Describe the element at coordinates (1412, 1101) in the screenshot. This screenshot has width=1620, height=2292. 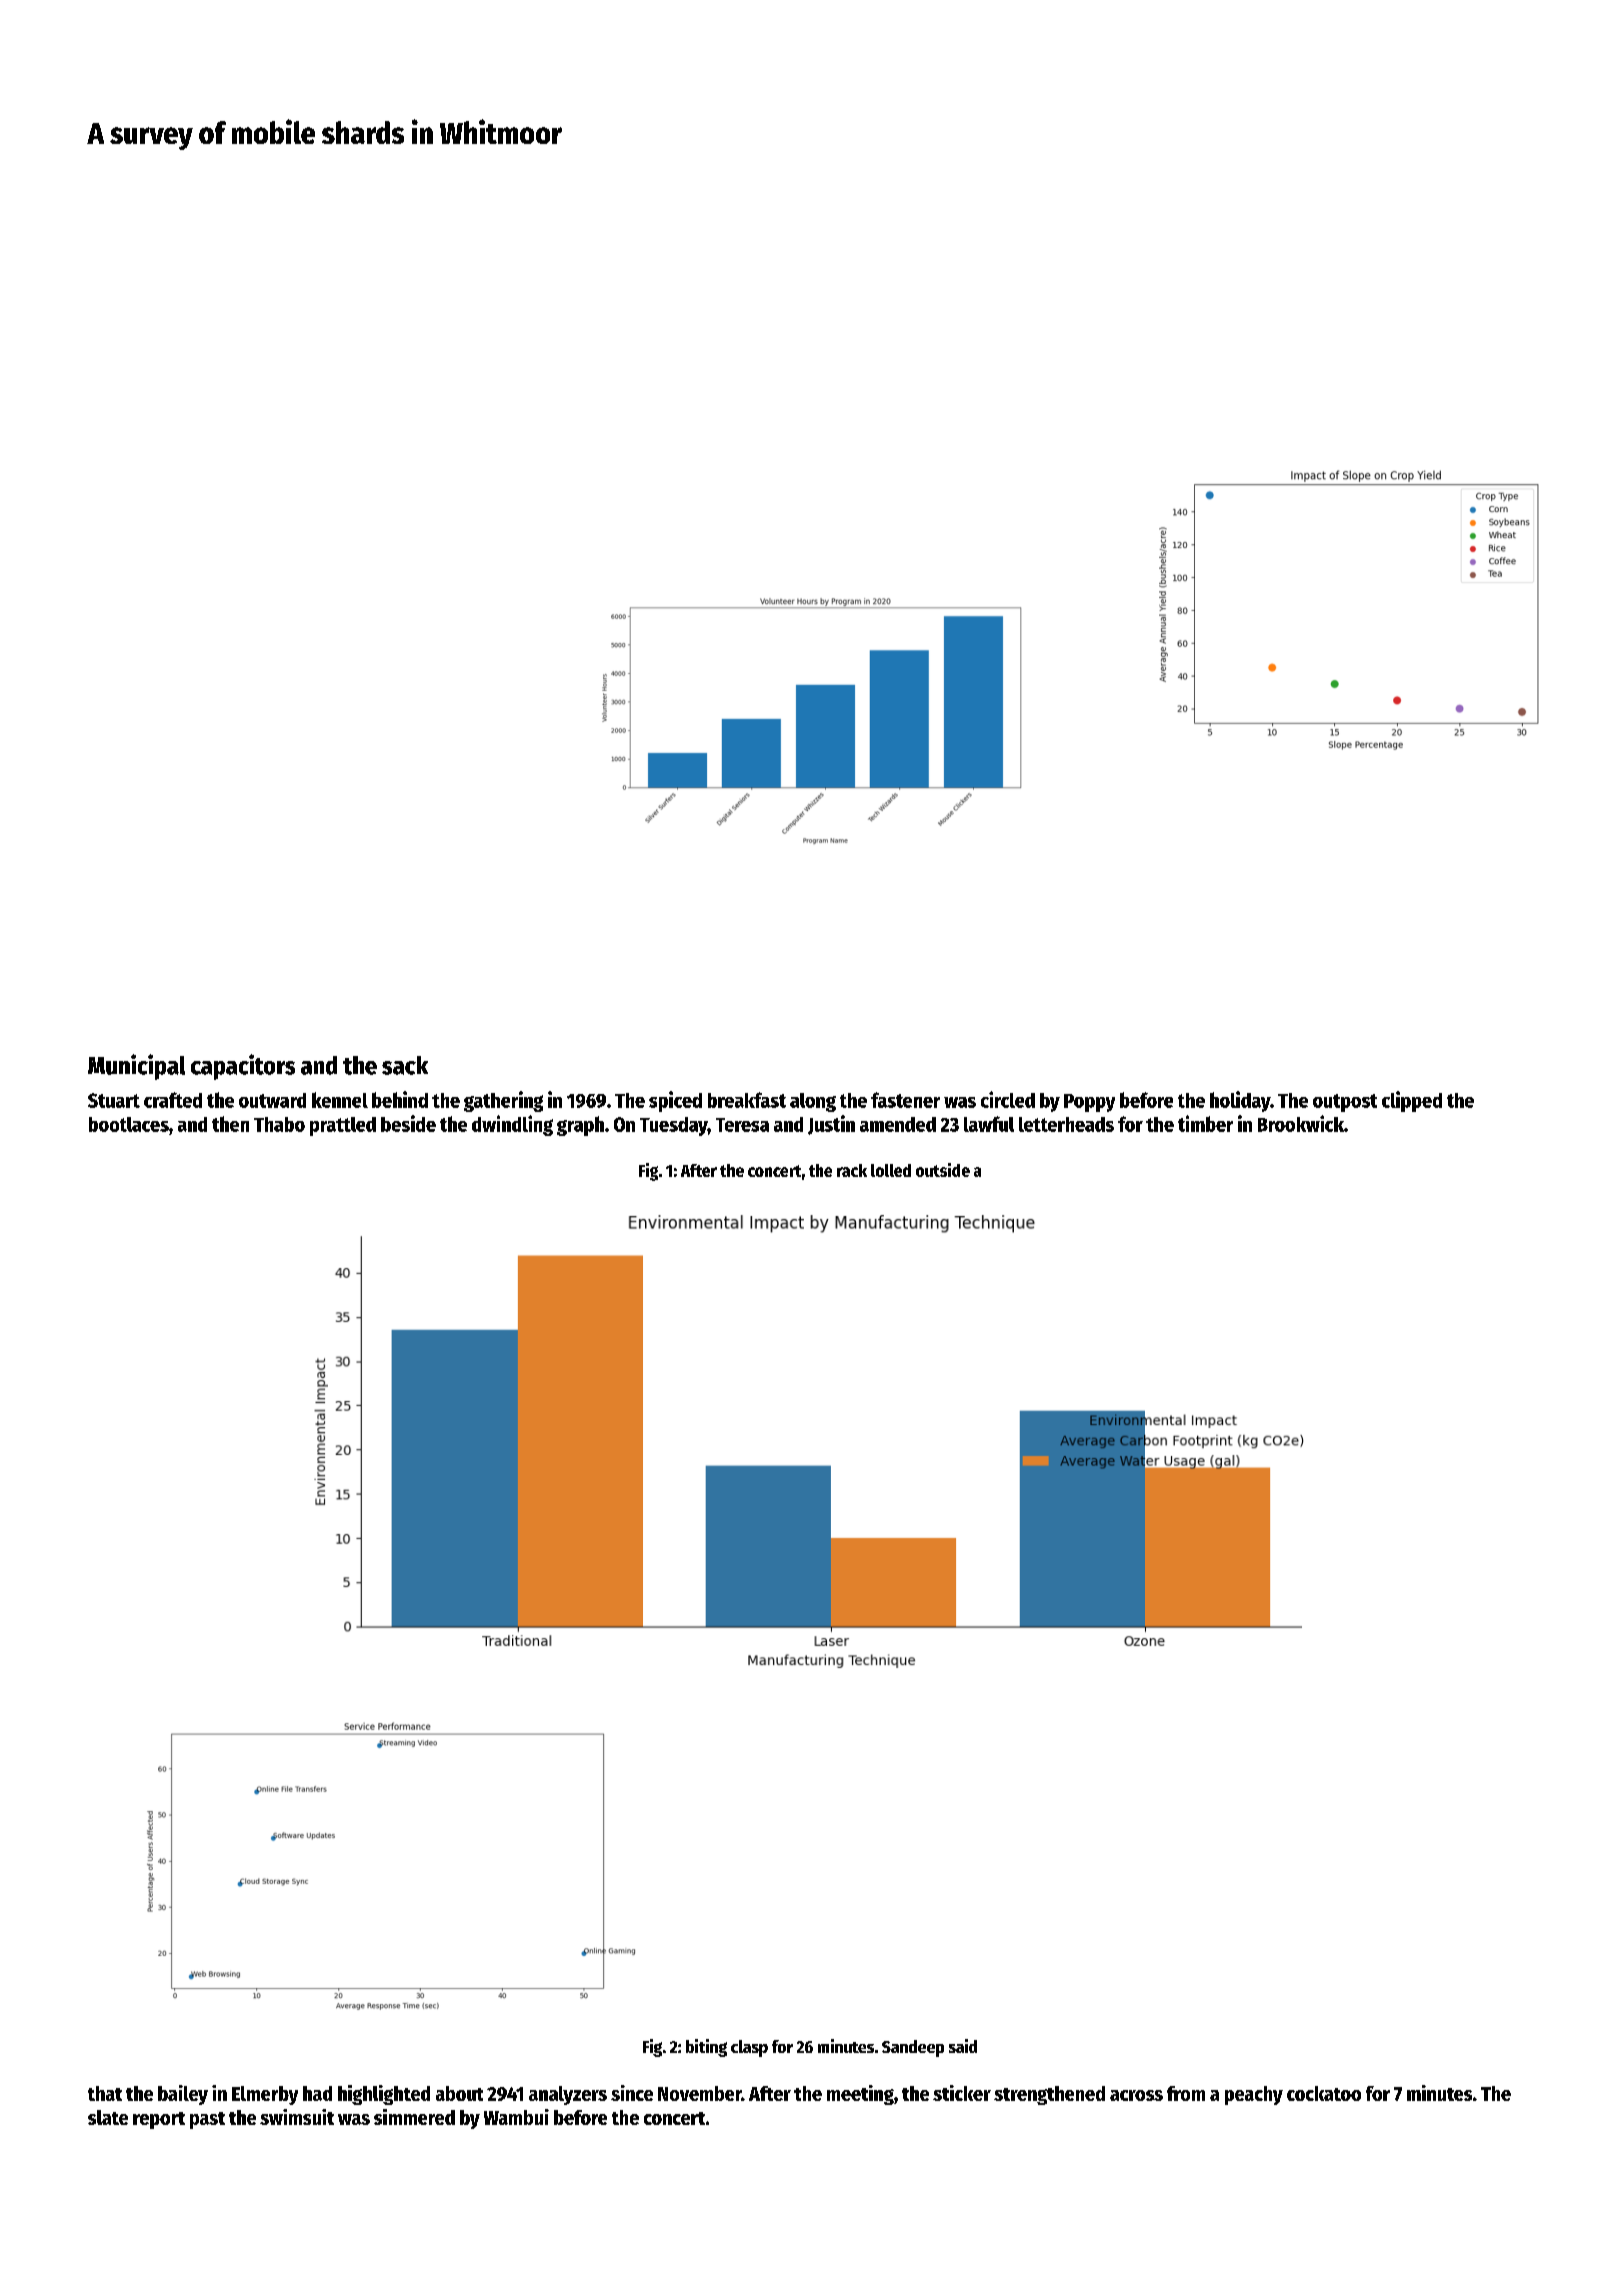
I see `clipped` at that location.
